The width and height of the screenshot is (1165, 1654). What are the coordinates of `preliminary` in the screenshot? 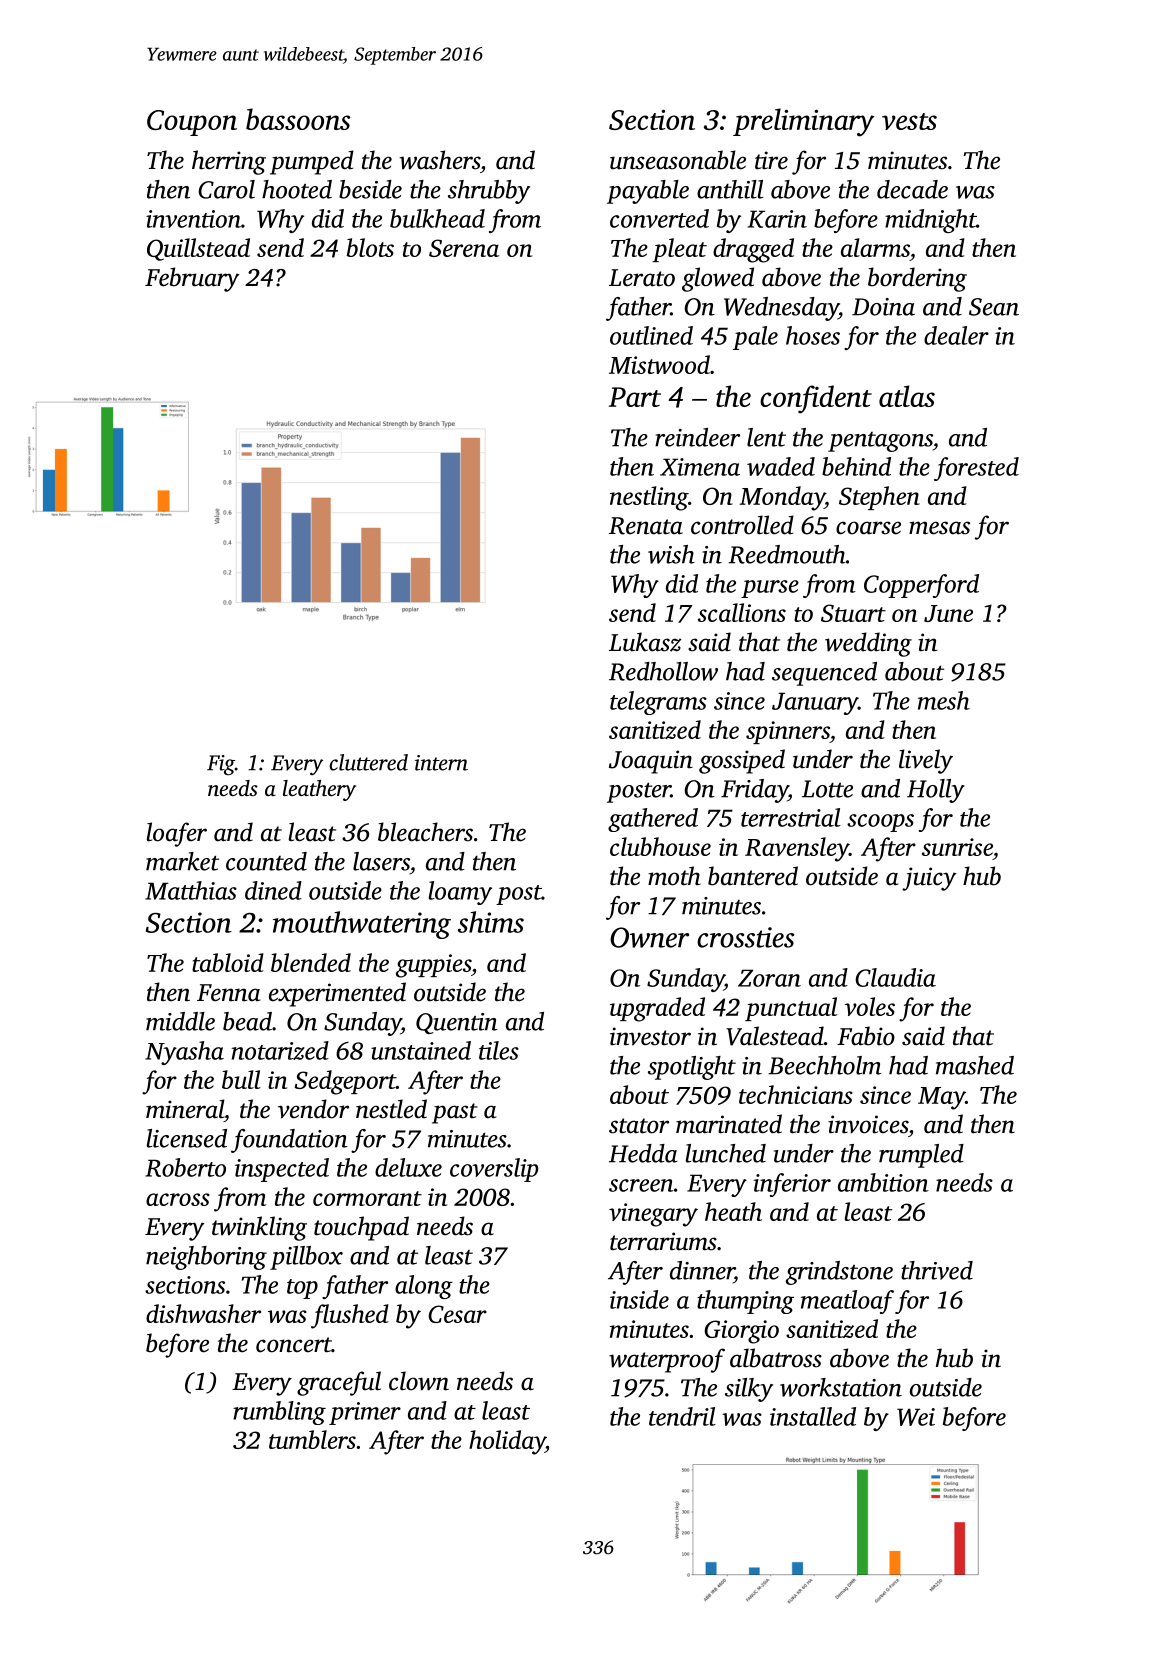 It's located at (803, 122).
